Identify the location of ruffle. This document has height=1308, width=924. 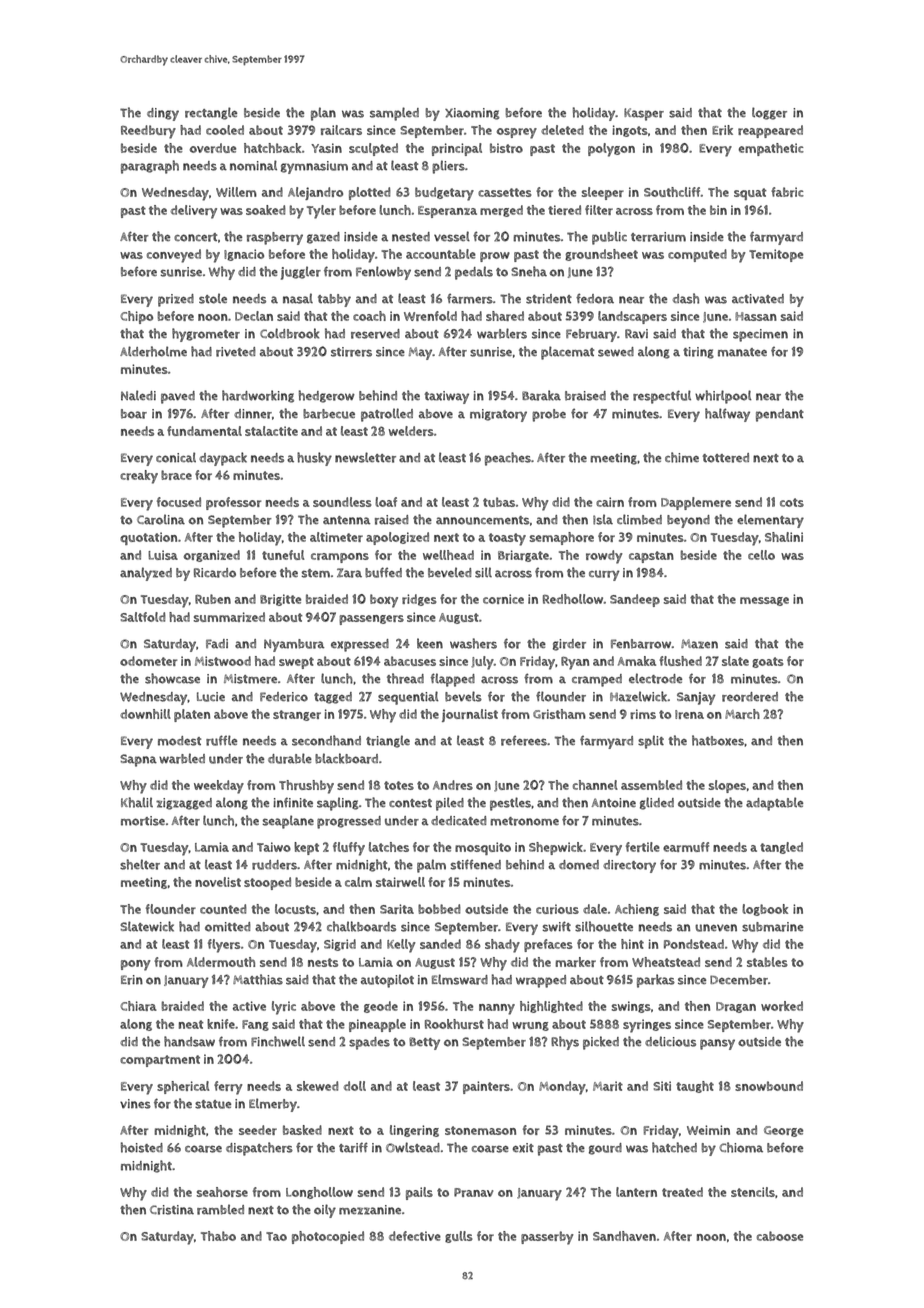
(221, 740).
